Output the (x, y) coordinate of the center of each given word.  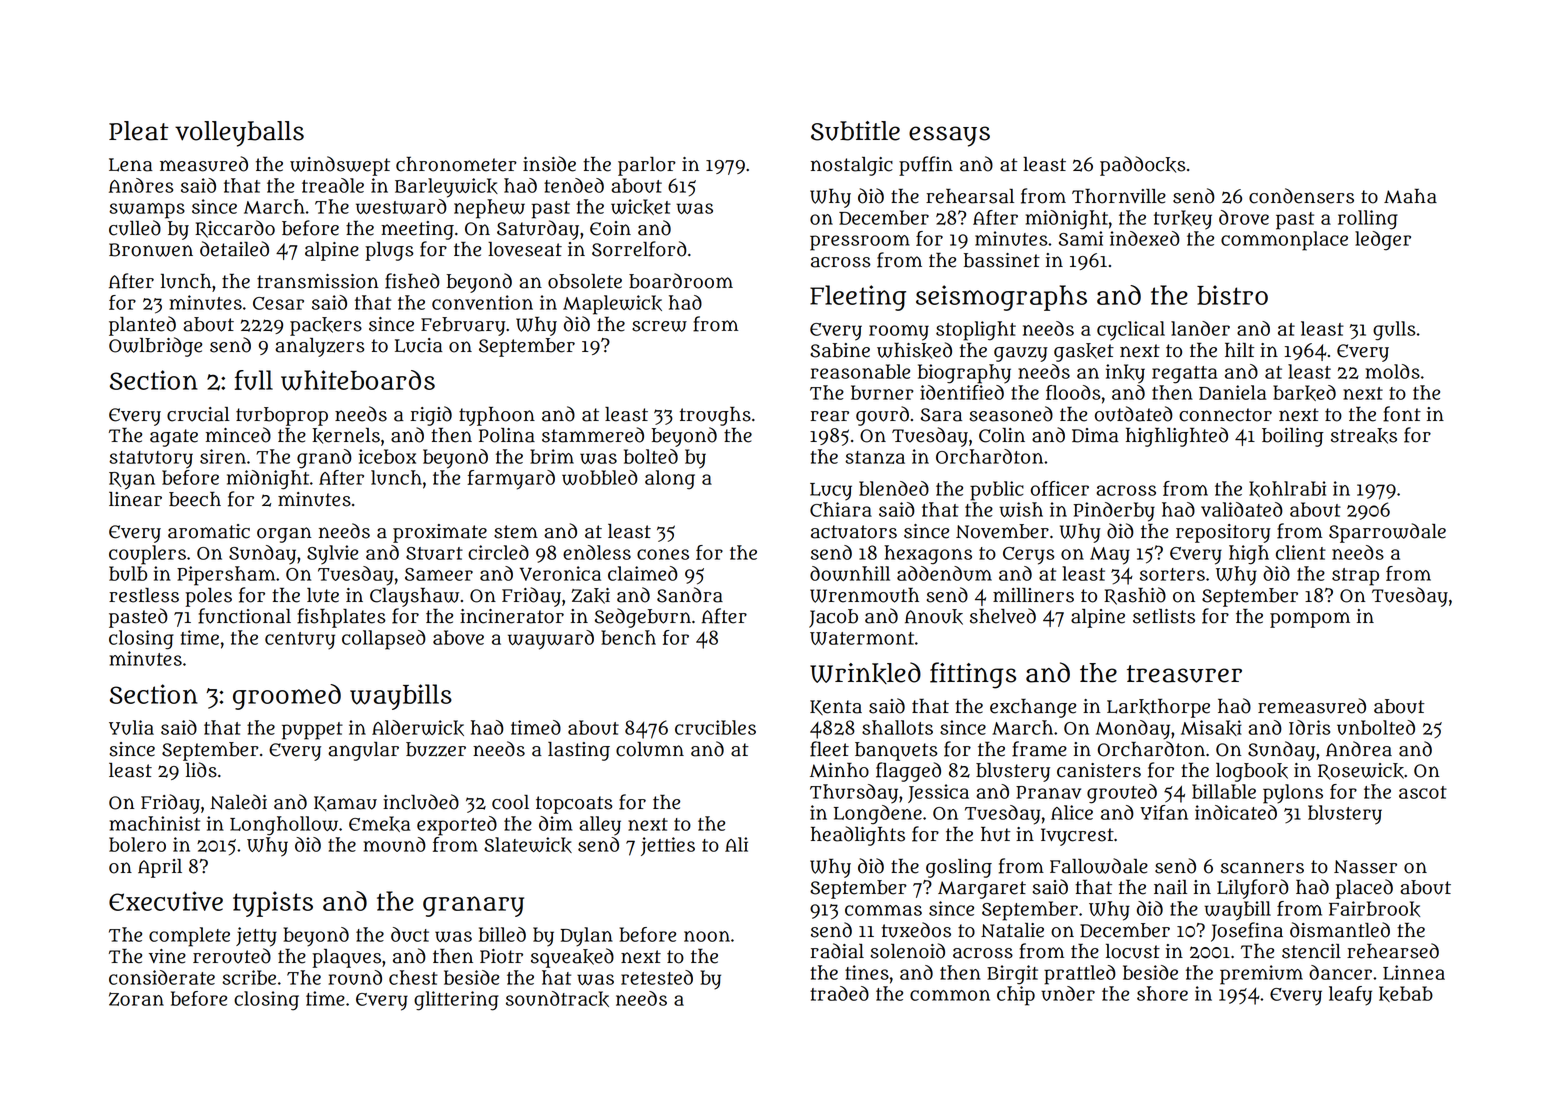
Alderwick (418, 728)
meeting (417, 230)
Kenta (836, 707)
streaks (1364, 436)
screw (659, 326)
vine (167, 956)
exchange (1033, 708)
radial (837, 951)
